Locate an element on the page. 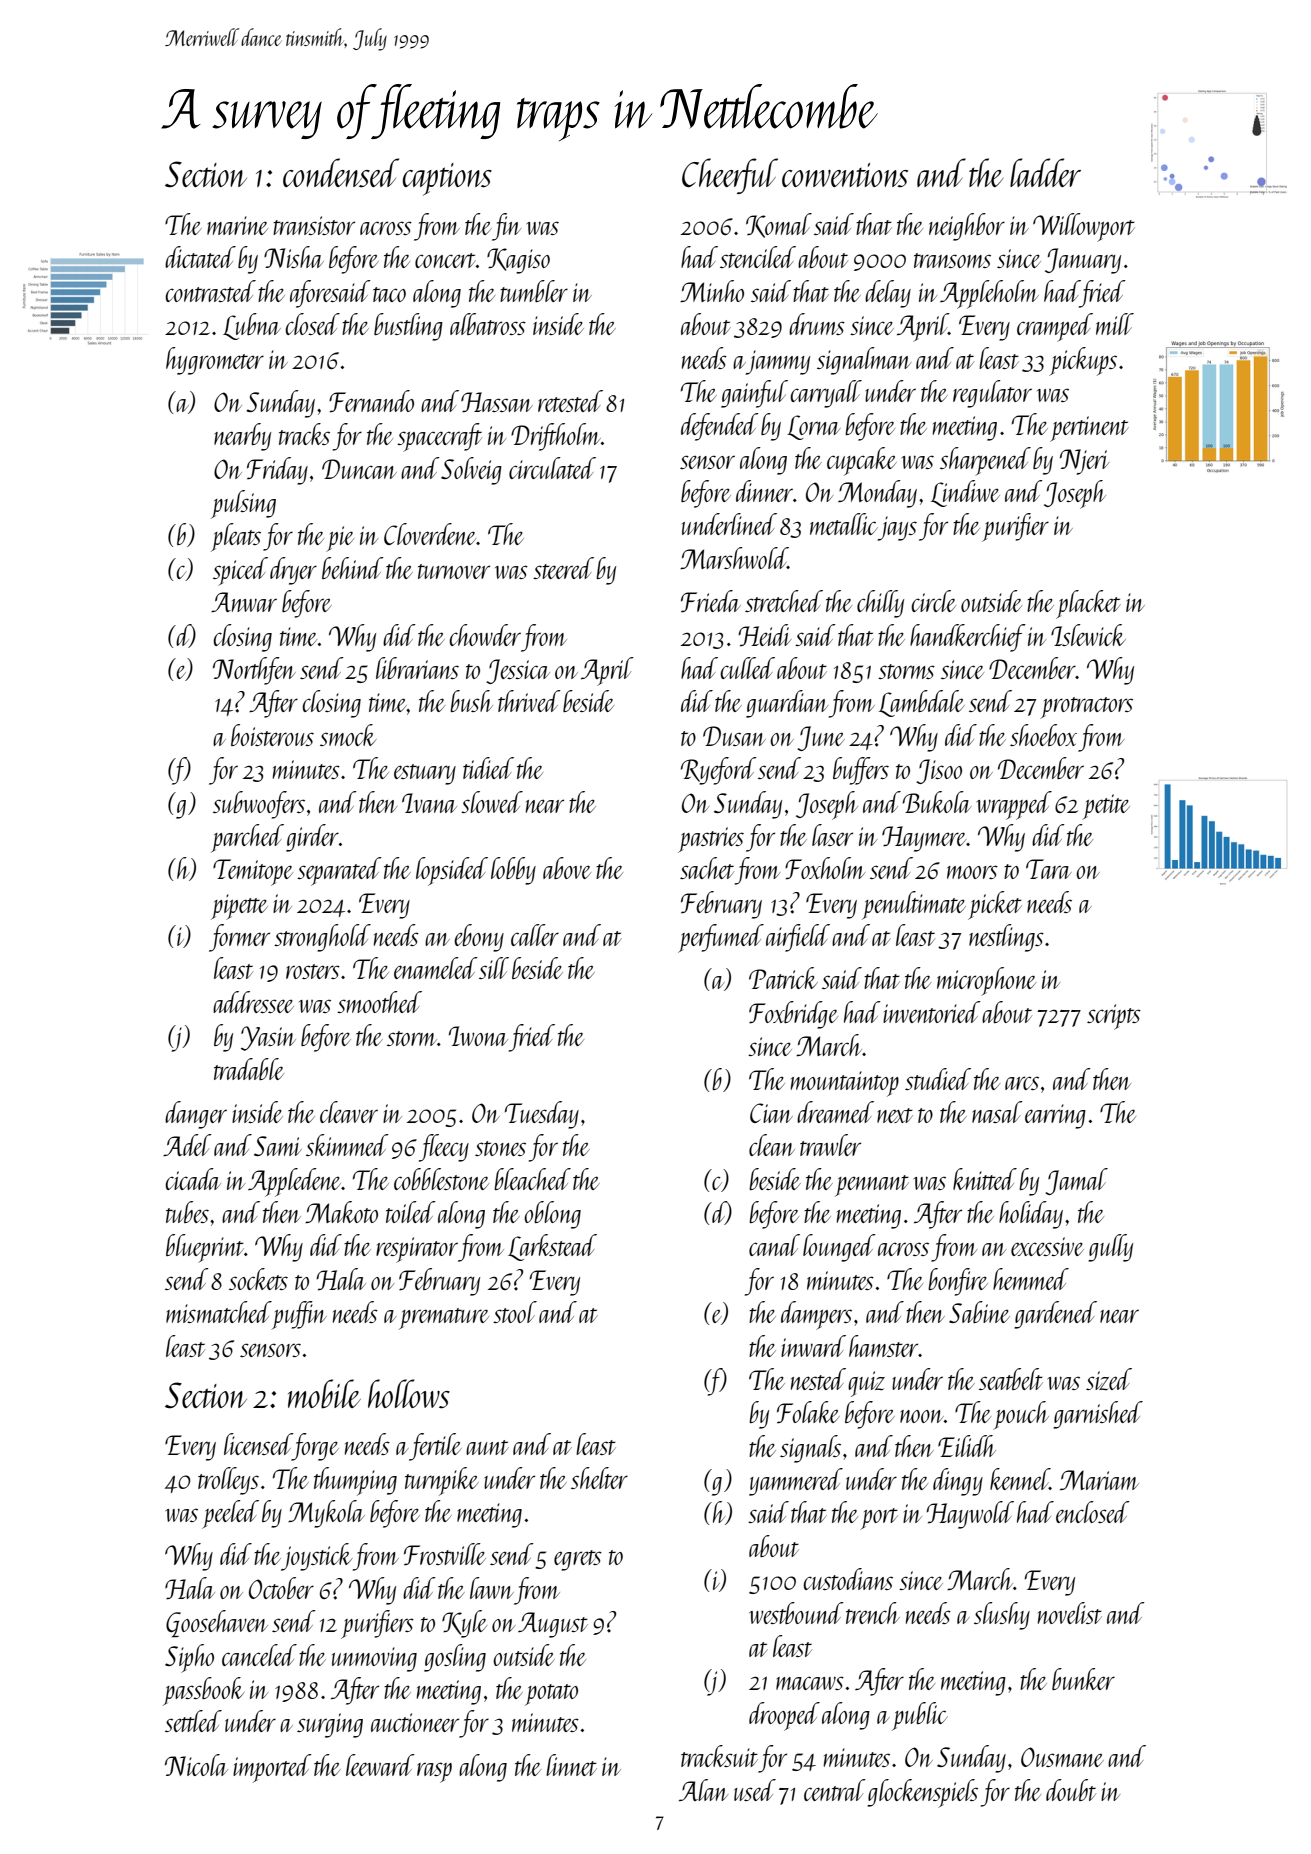 Image resolution: width=1311 pixels, height=1854 pixels. Ousmane is located at coordinates (1062, 1757).
